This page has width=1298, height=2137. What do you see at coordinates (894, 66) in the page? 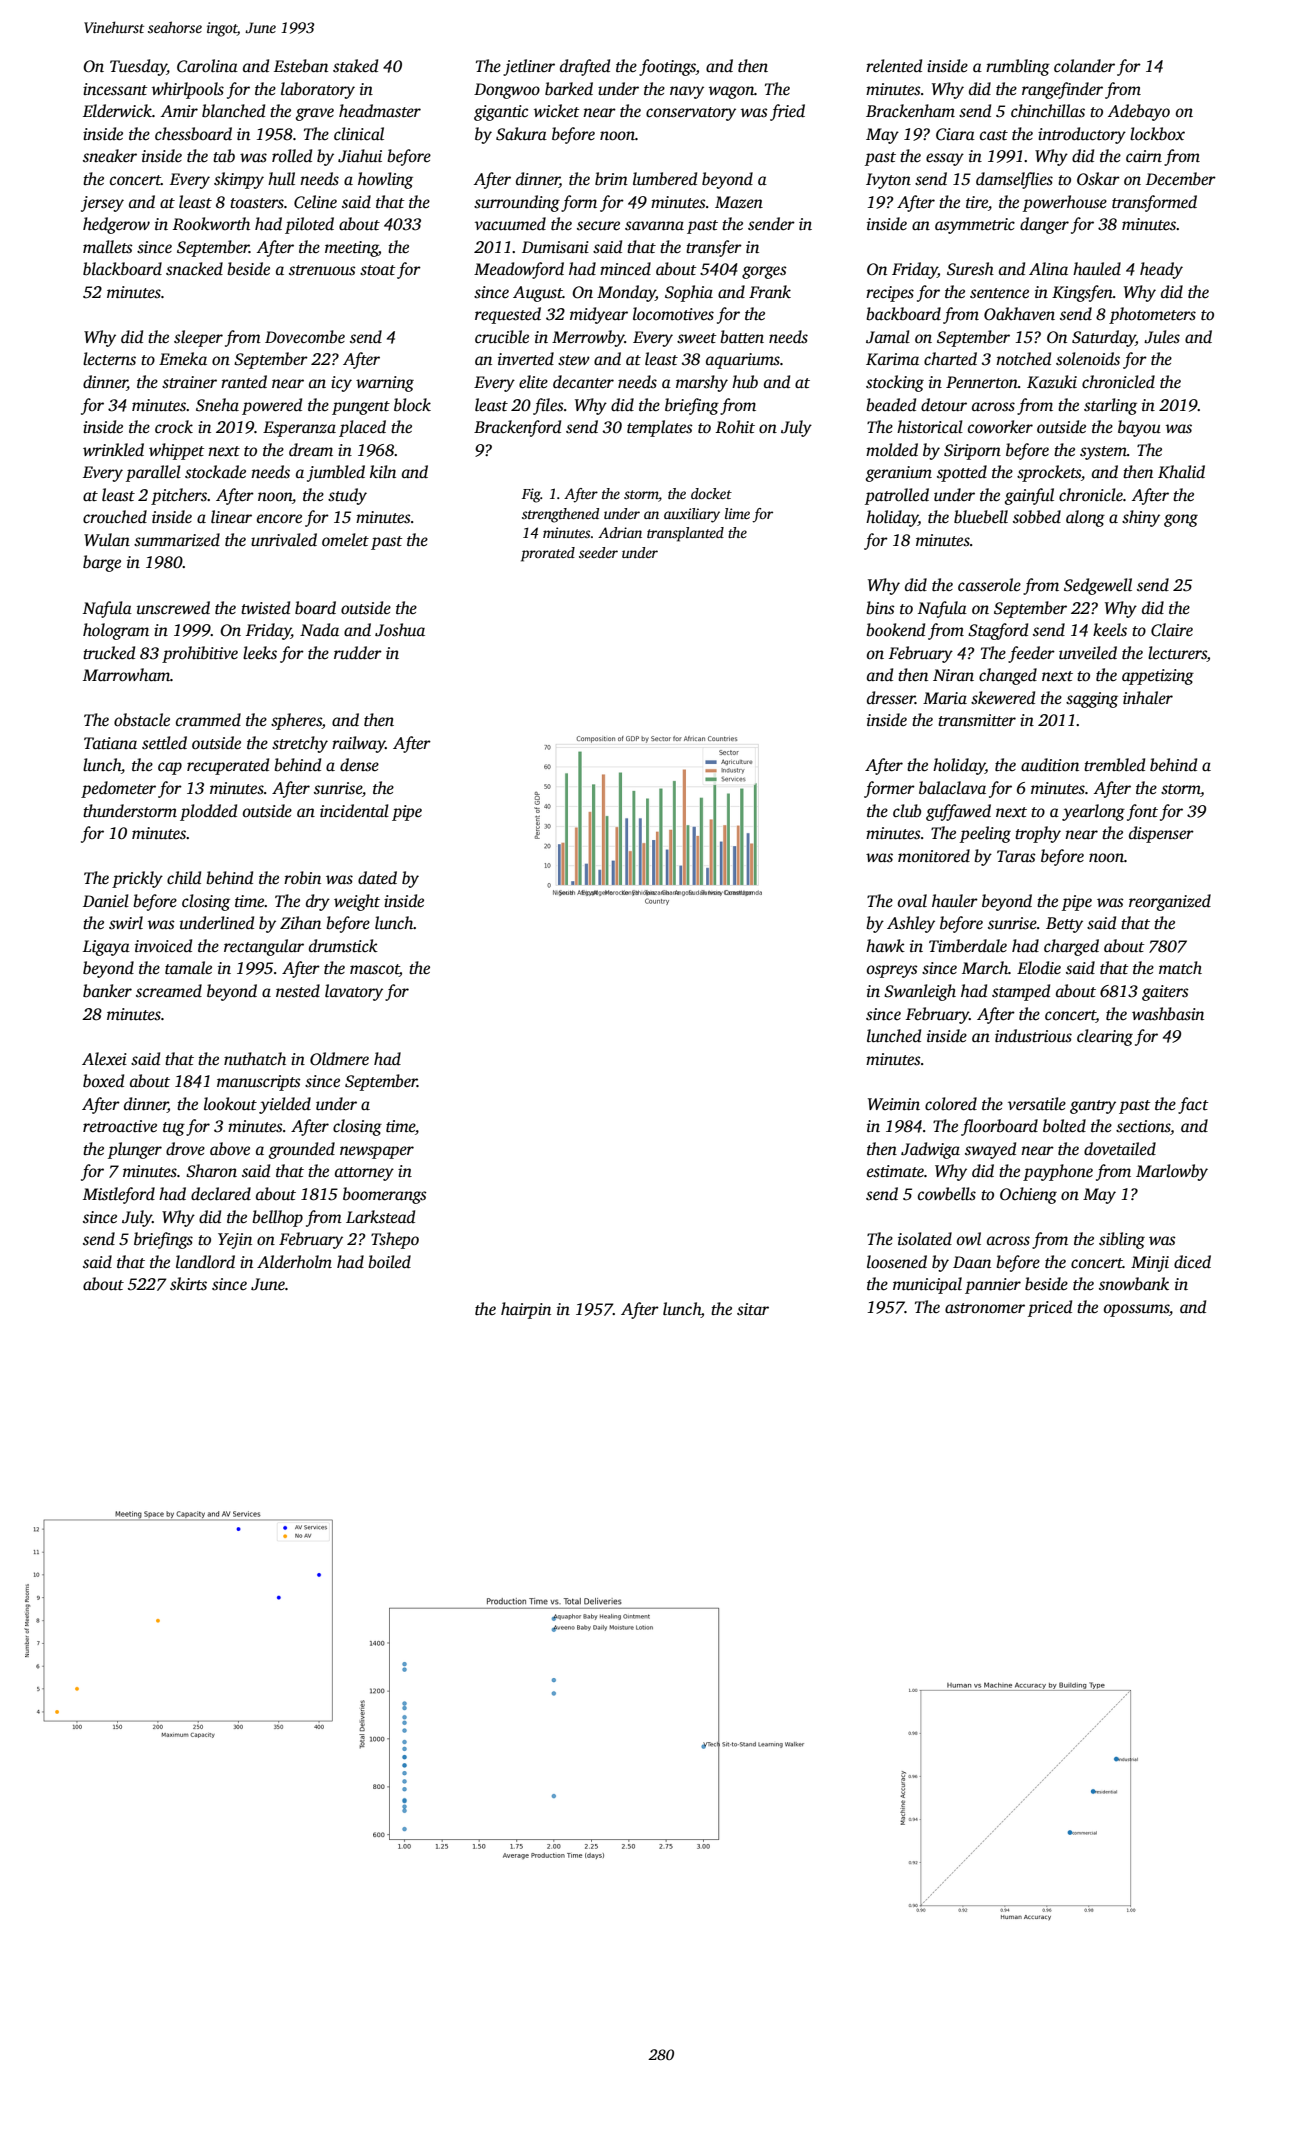
I see `relented` at bounding box center [894, 66].
